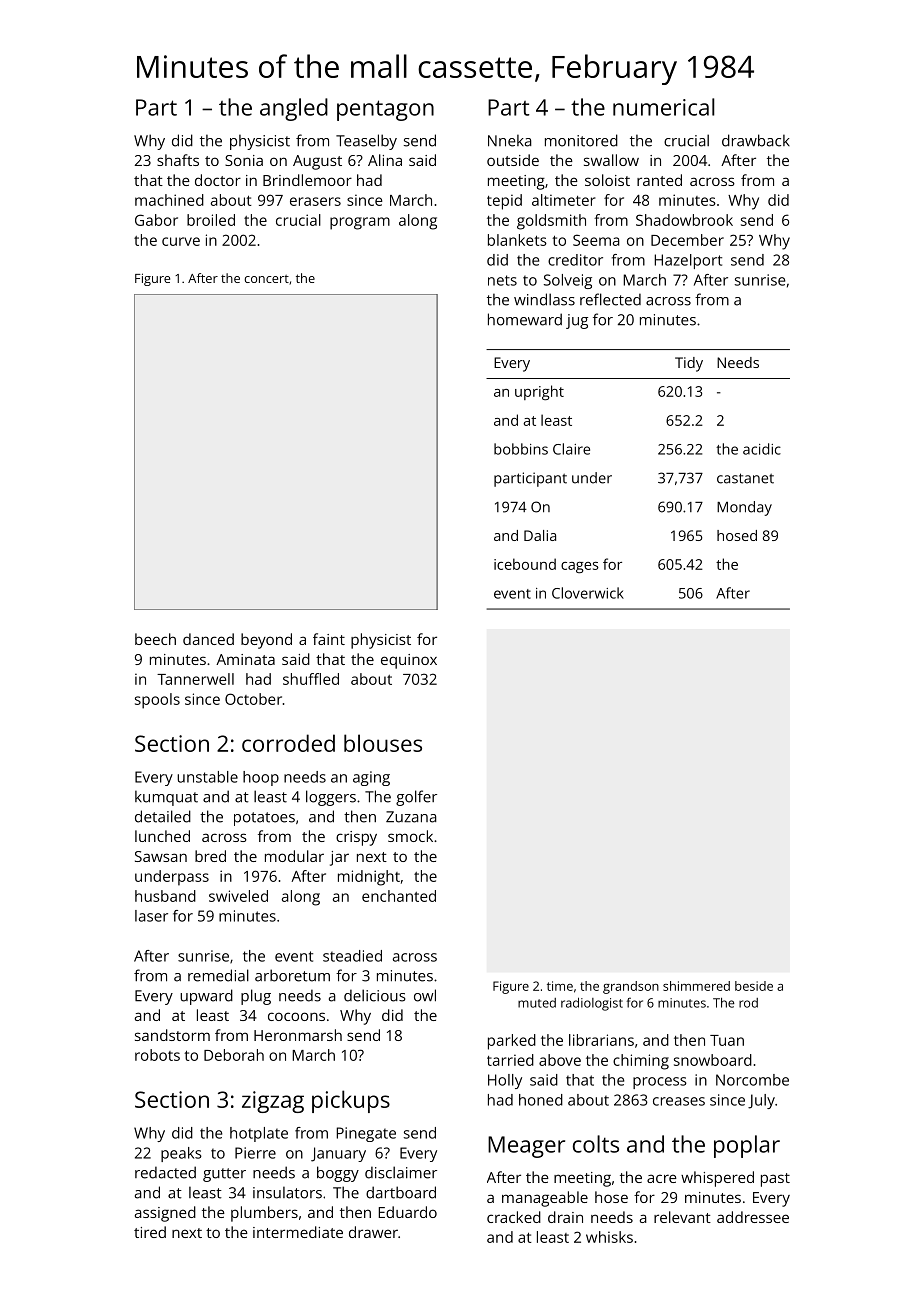 The width and height of the page is (924, 1314). Describe the element at coordinates (762, 449) in the page. I see `acidic` at that location.
